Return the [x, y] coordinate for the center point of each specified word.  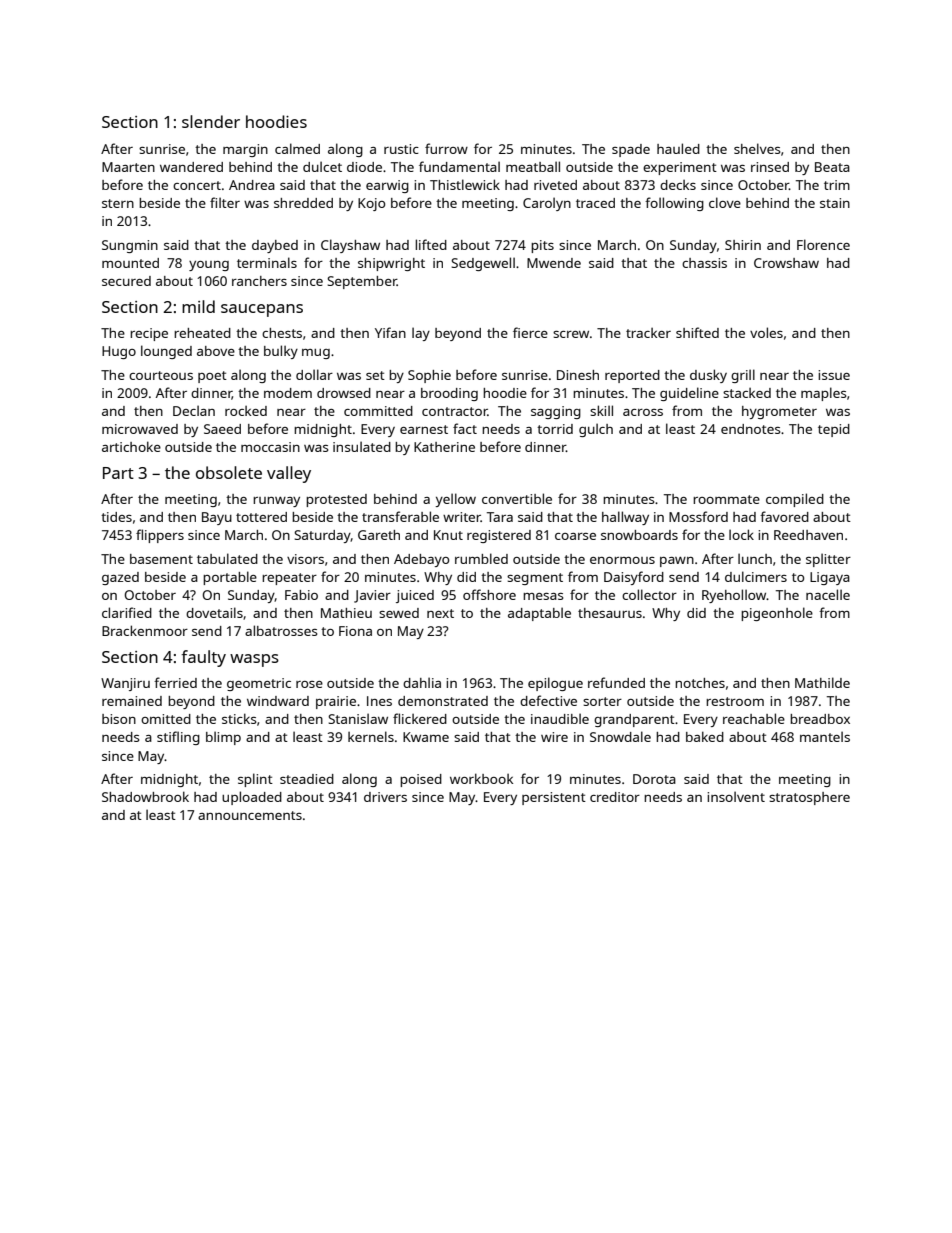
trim [837, 185]
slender [211, 121]
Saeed [222, 429]
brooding [449, 394]
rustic [401, 149]
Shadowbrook [145, 796]
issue [834, 375]
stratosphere [809, 798]
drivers [385, 797]
